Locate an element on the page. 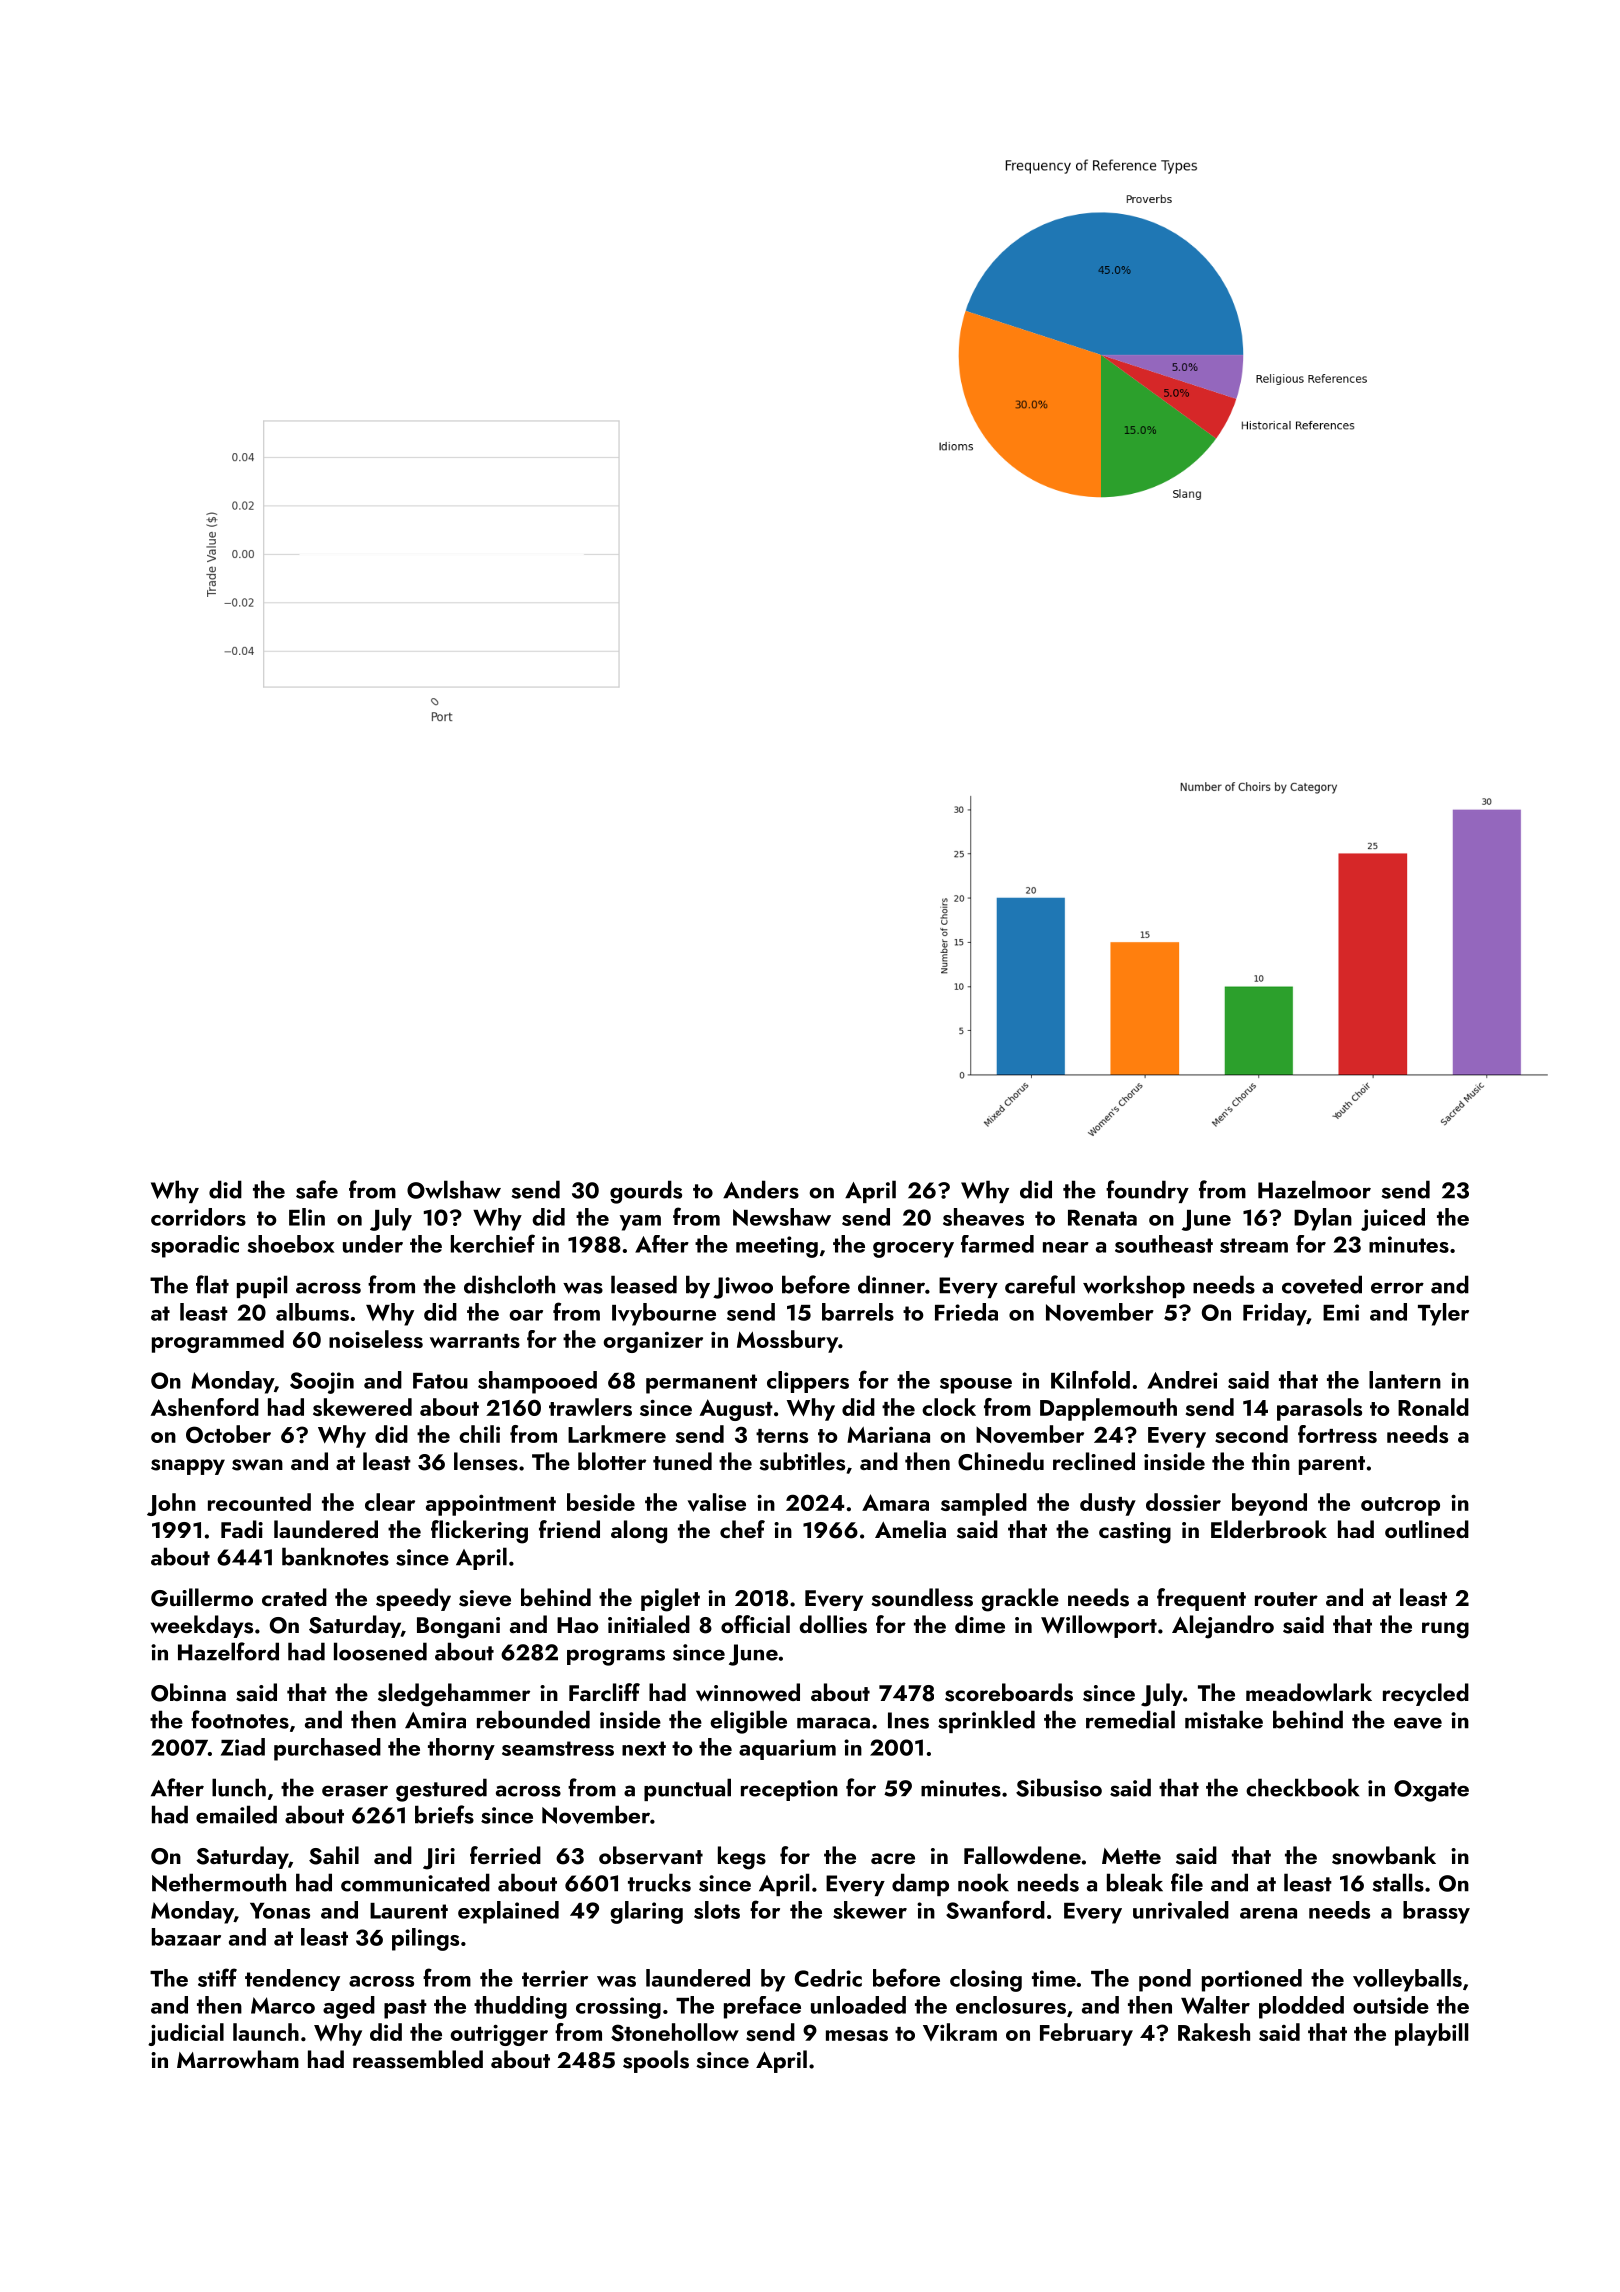  recounted is located at coordinates (259, 1502).
